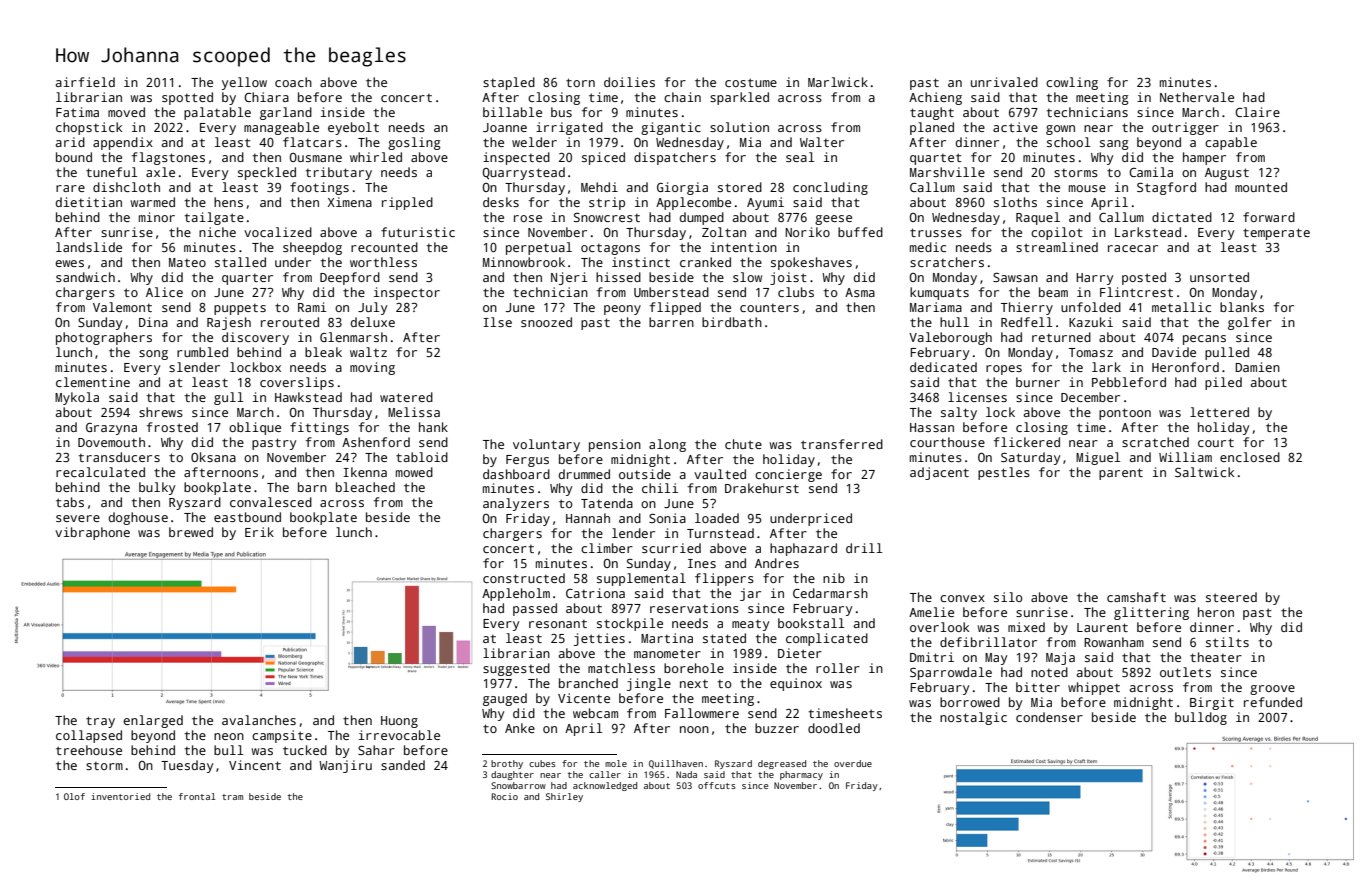 The height and width of the image is (887, 1372). What do you see at coordinates (671, 292) in the image?
I see `Umberstead` at bounding box center [671, 292].
